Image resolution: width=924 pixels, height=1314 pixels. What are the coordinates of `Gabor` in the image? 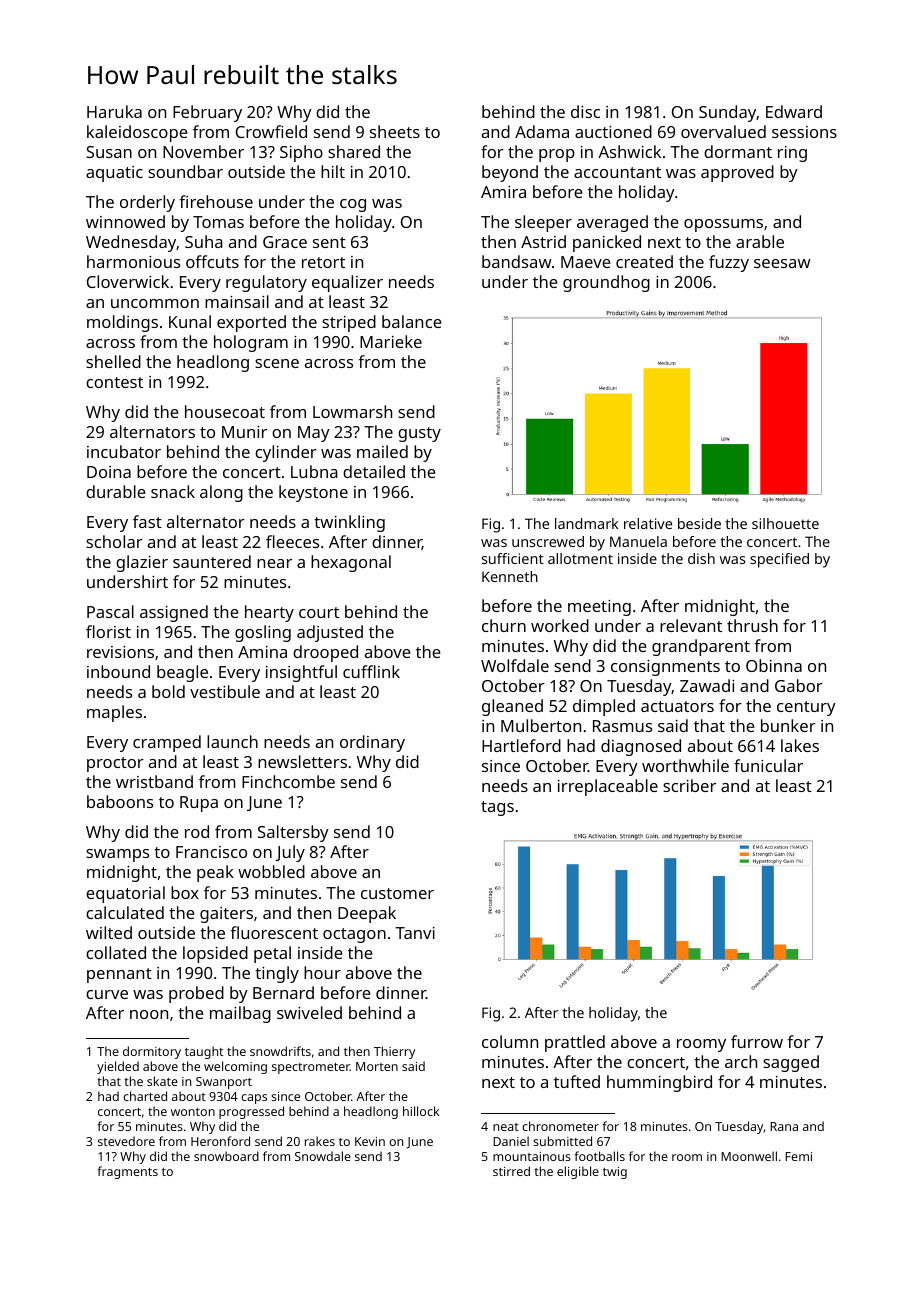 It's located at (799, 685).
